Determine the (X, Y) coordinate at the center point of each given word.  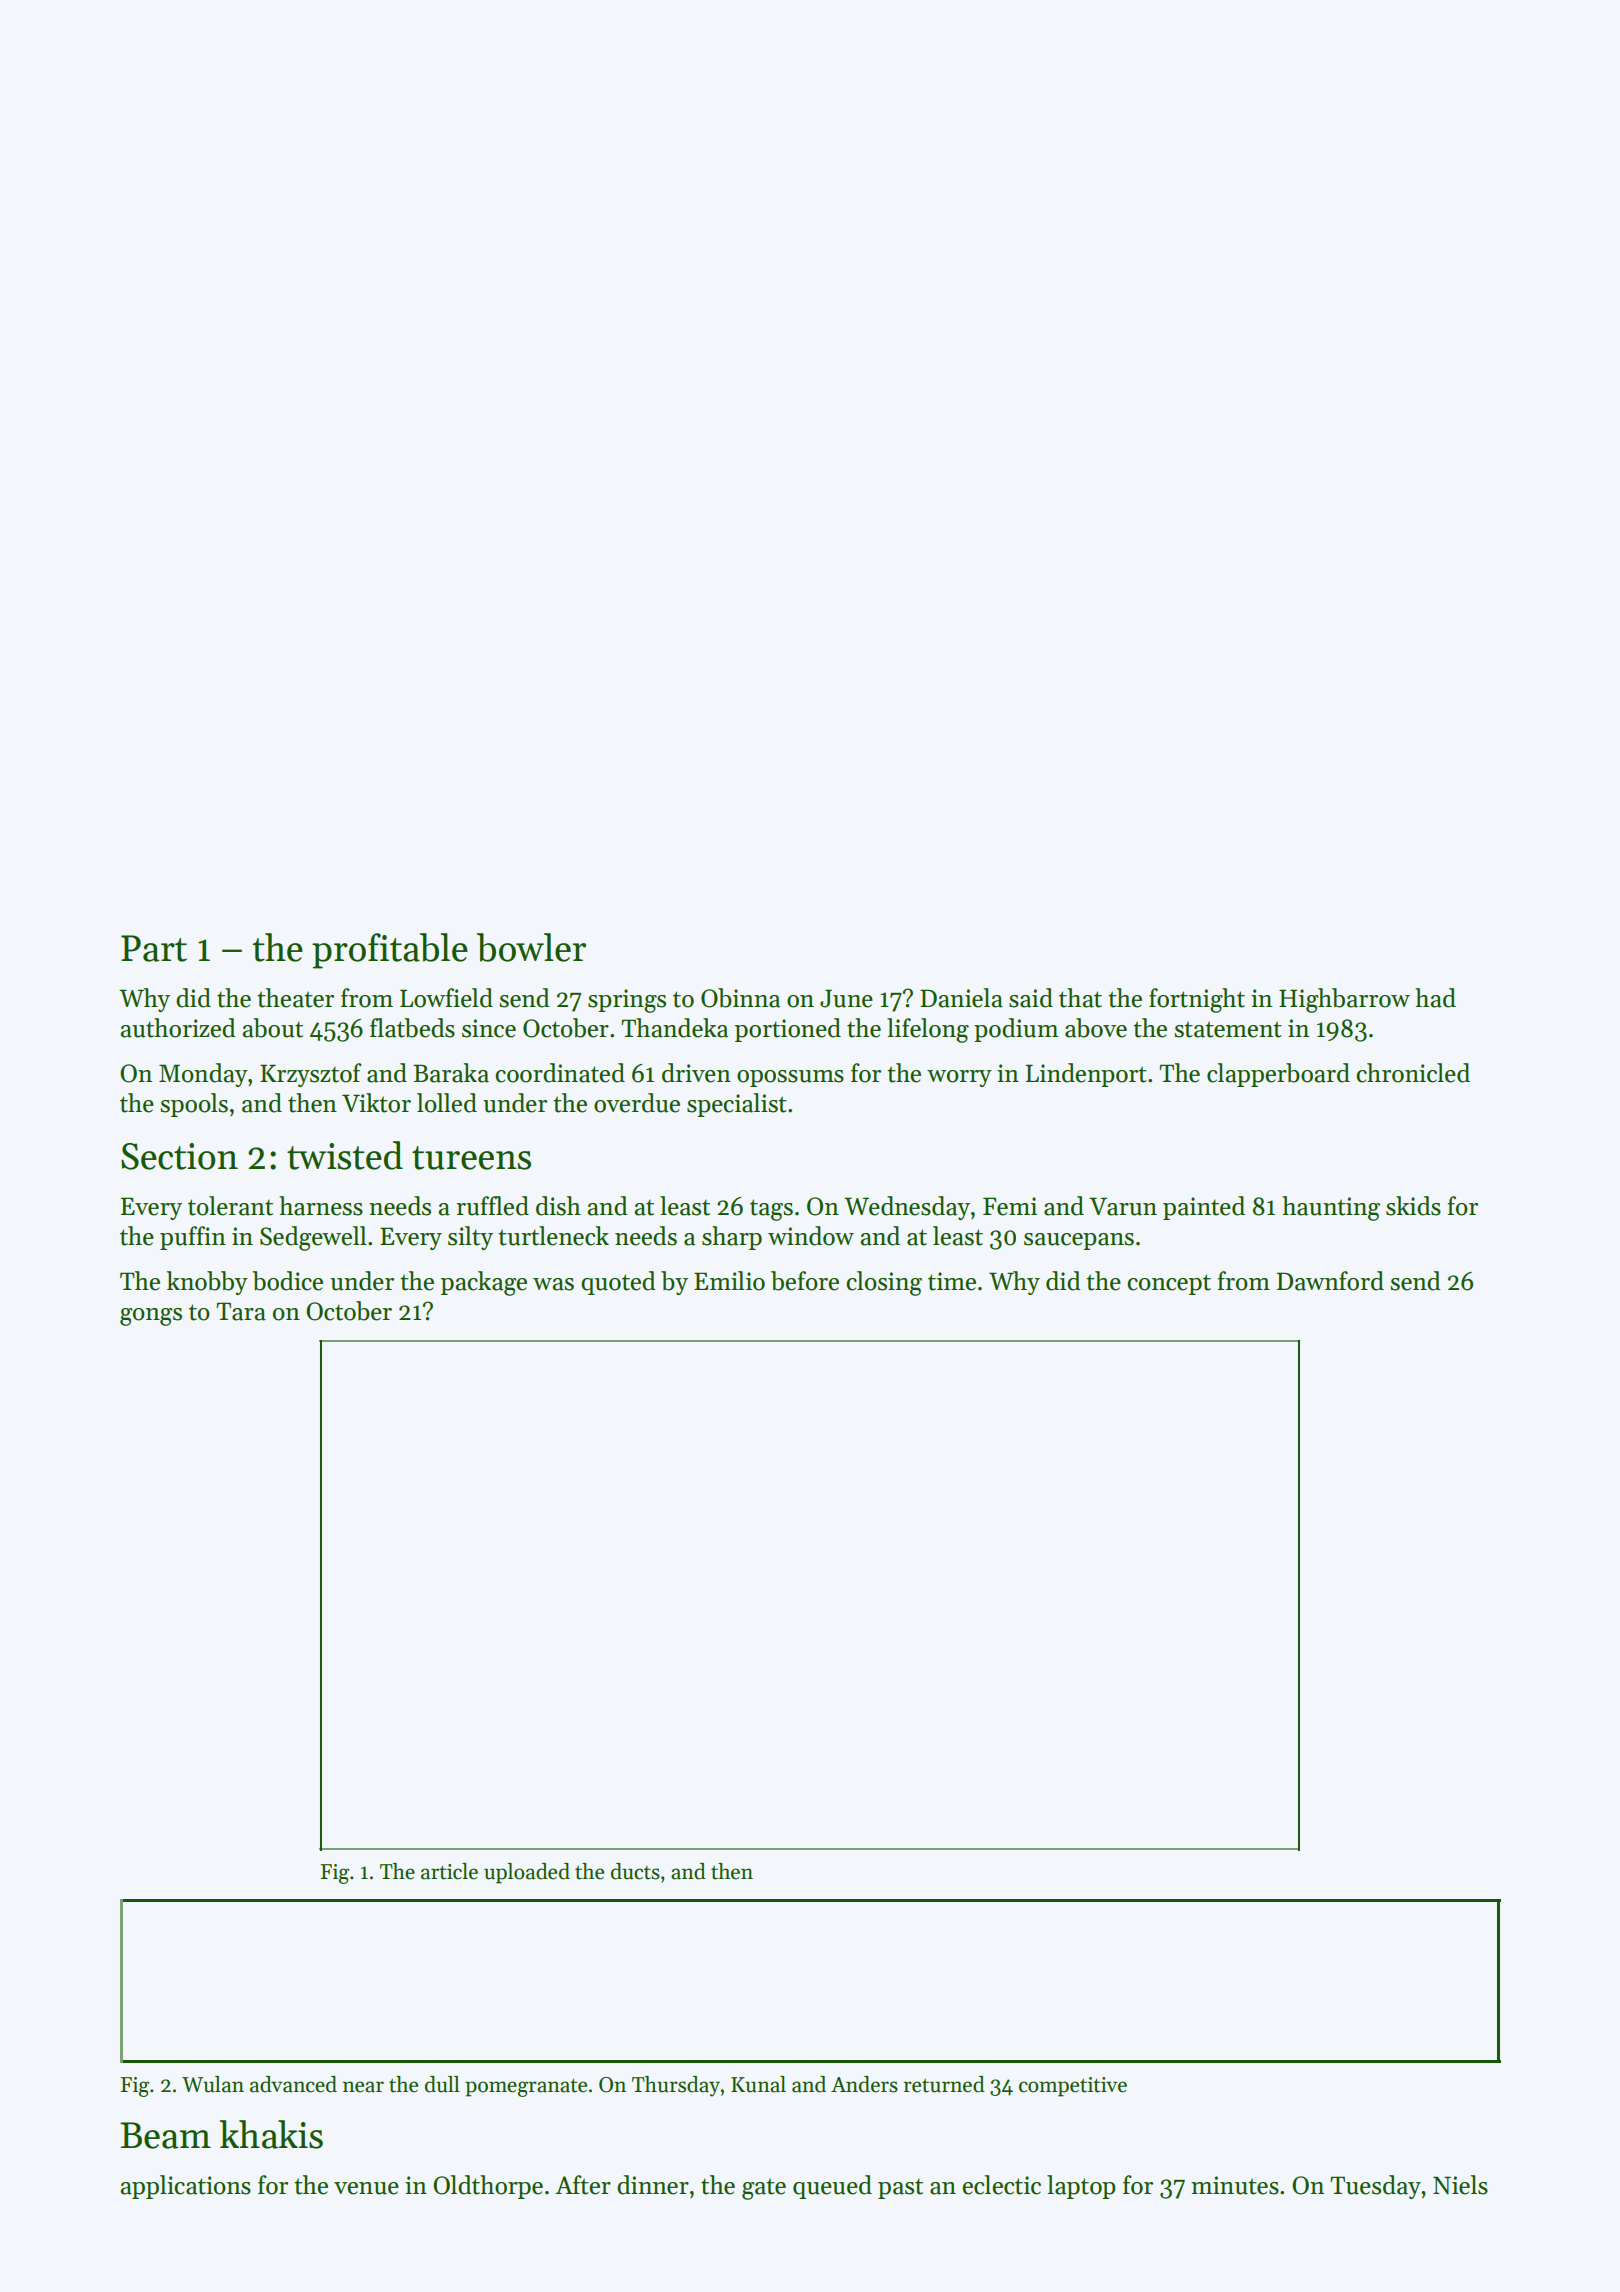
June (846, 998)
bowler (531, 947)
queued (832, 2187)
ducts (635, 1871)
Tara (241, 1311)
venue (366, 2188)
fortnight (1197, 1000)
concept (1169, 1284)
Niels (1460, 2185)
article (449, 1871)
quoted (618, 1283)
